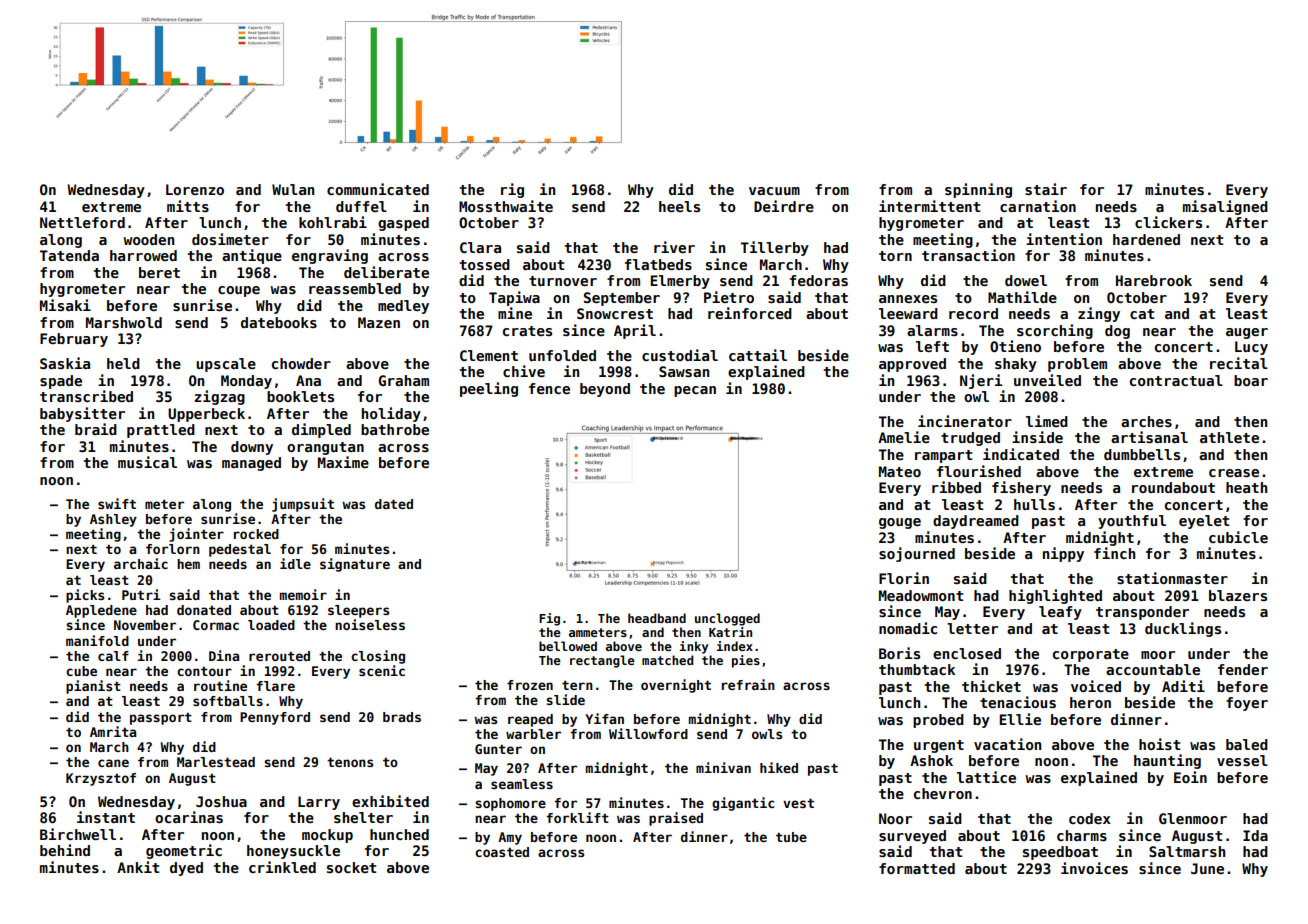 This screenshot has width=1308, height=924. Describe the element at coordinates (85, 596) in the screenshot. I see `picks` at that location.
